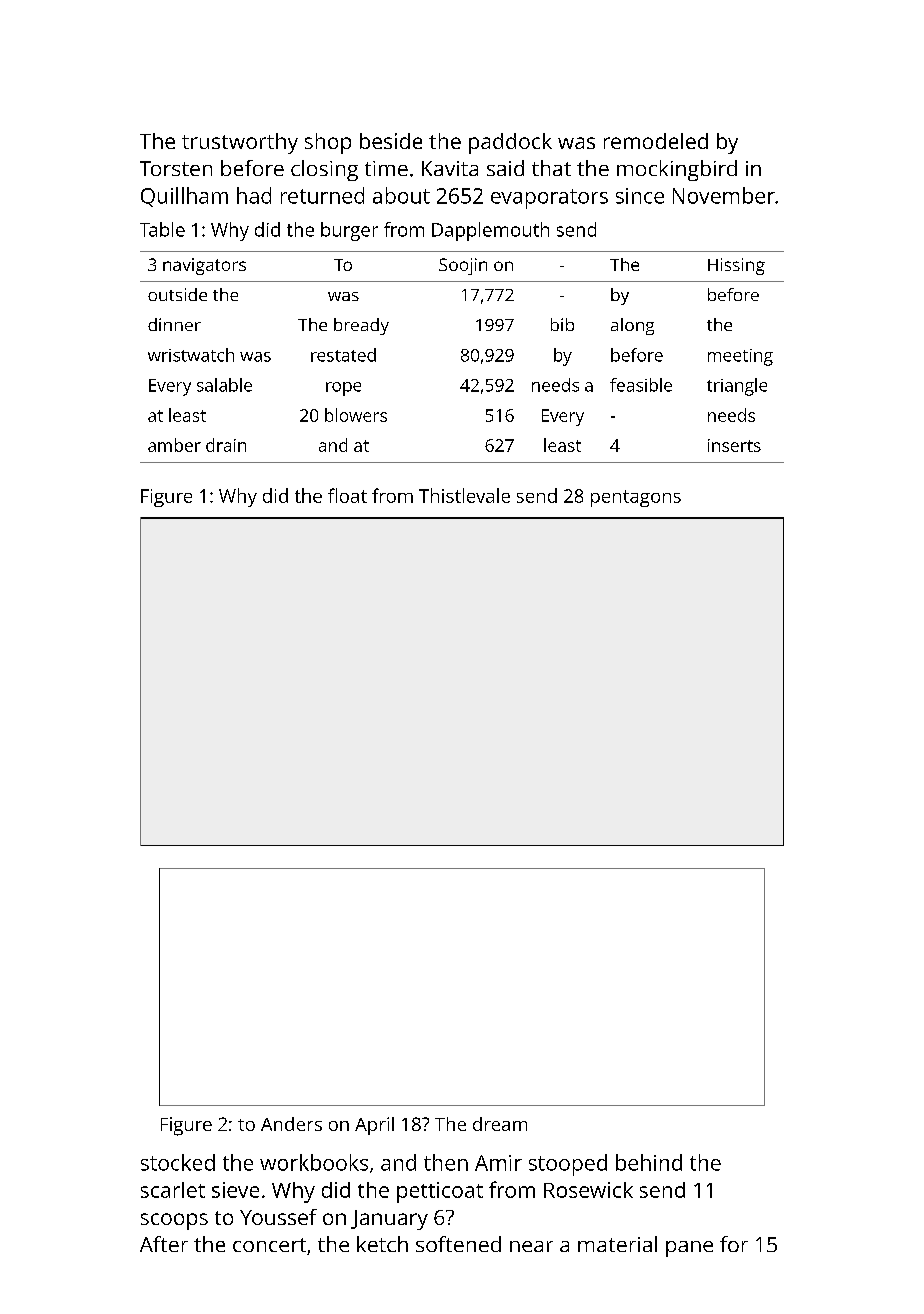 This image has height=1314, width=924. Describe the element at coordinates (347, 495) in the image. I see `float` at that location.
